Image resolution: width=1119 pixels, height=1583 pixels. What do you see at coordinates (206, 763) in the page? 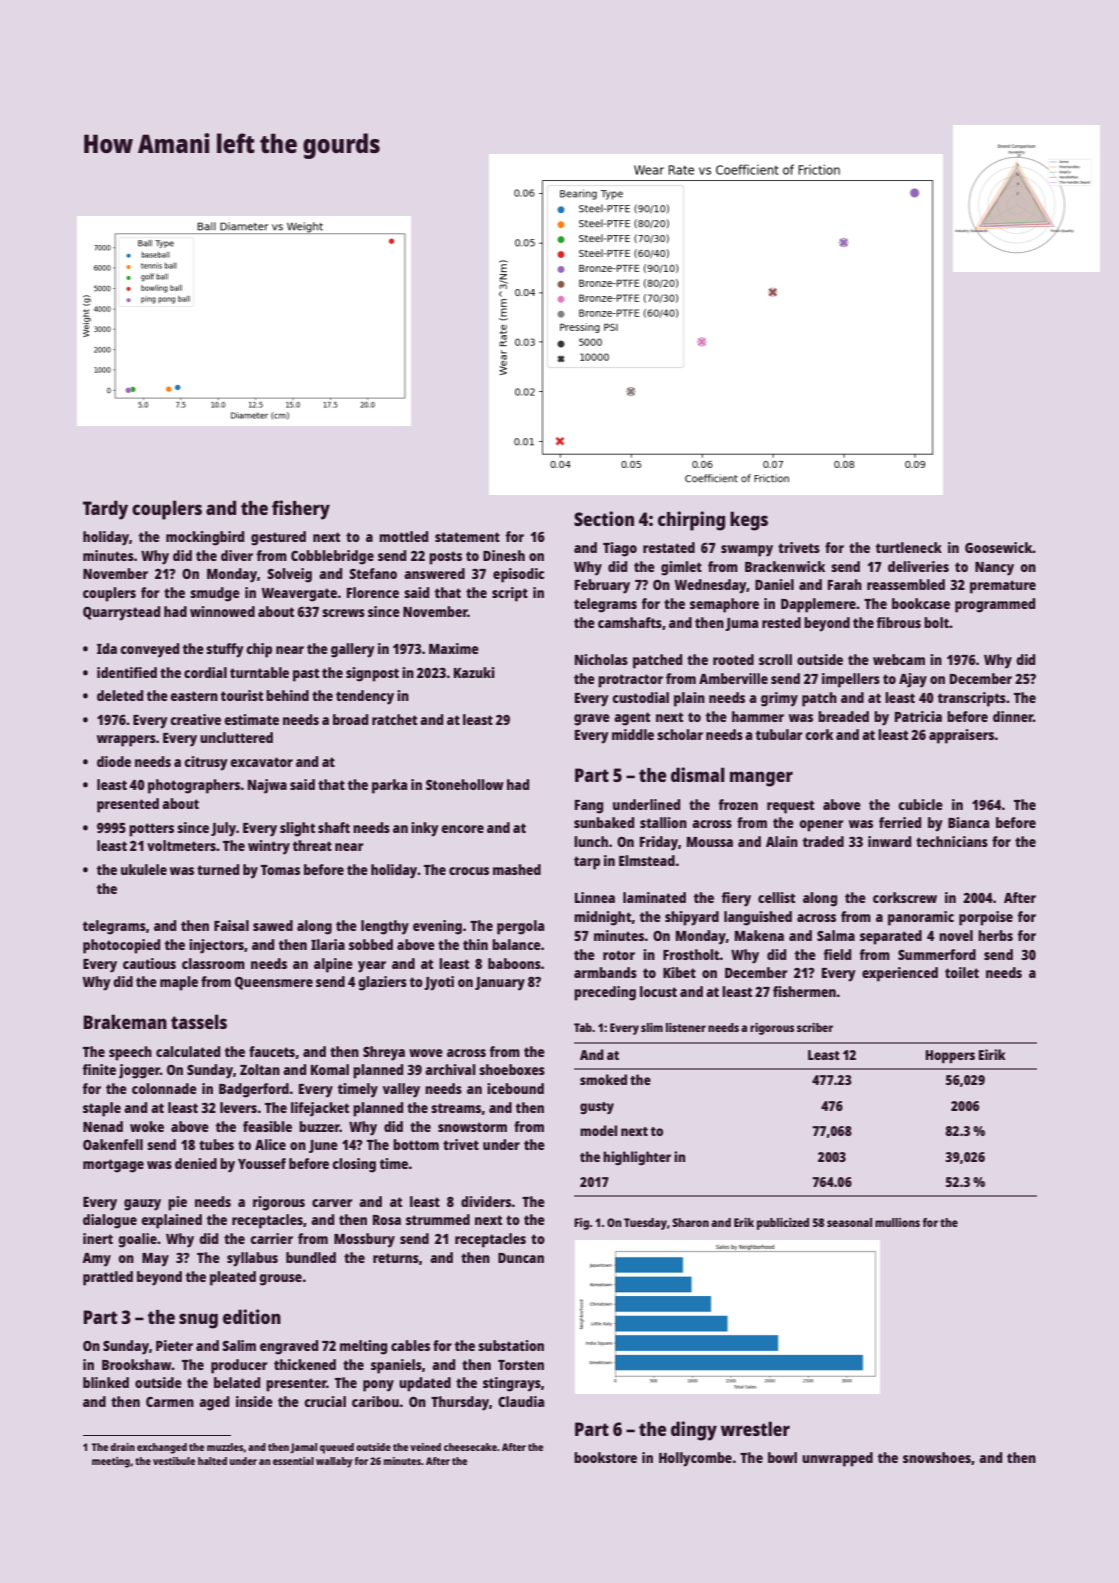
I see `citrusy` at bounding box center [206, 763].
